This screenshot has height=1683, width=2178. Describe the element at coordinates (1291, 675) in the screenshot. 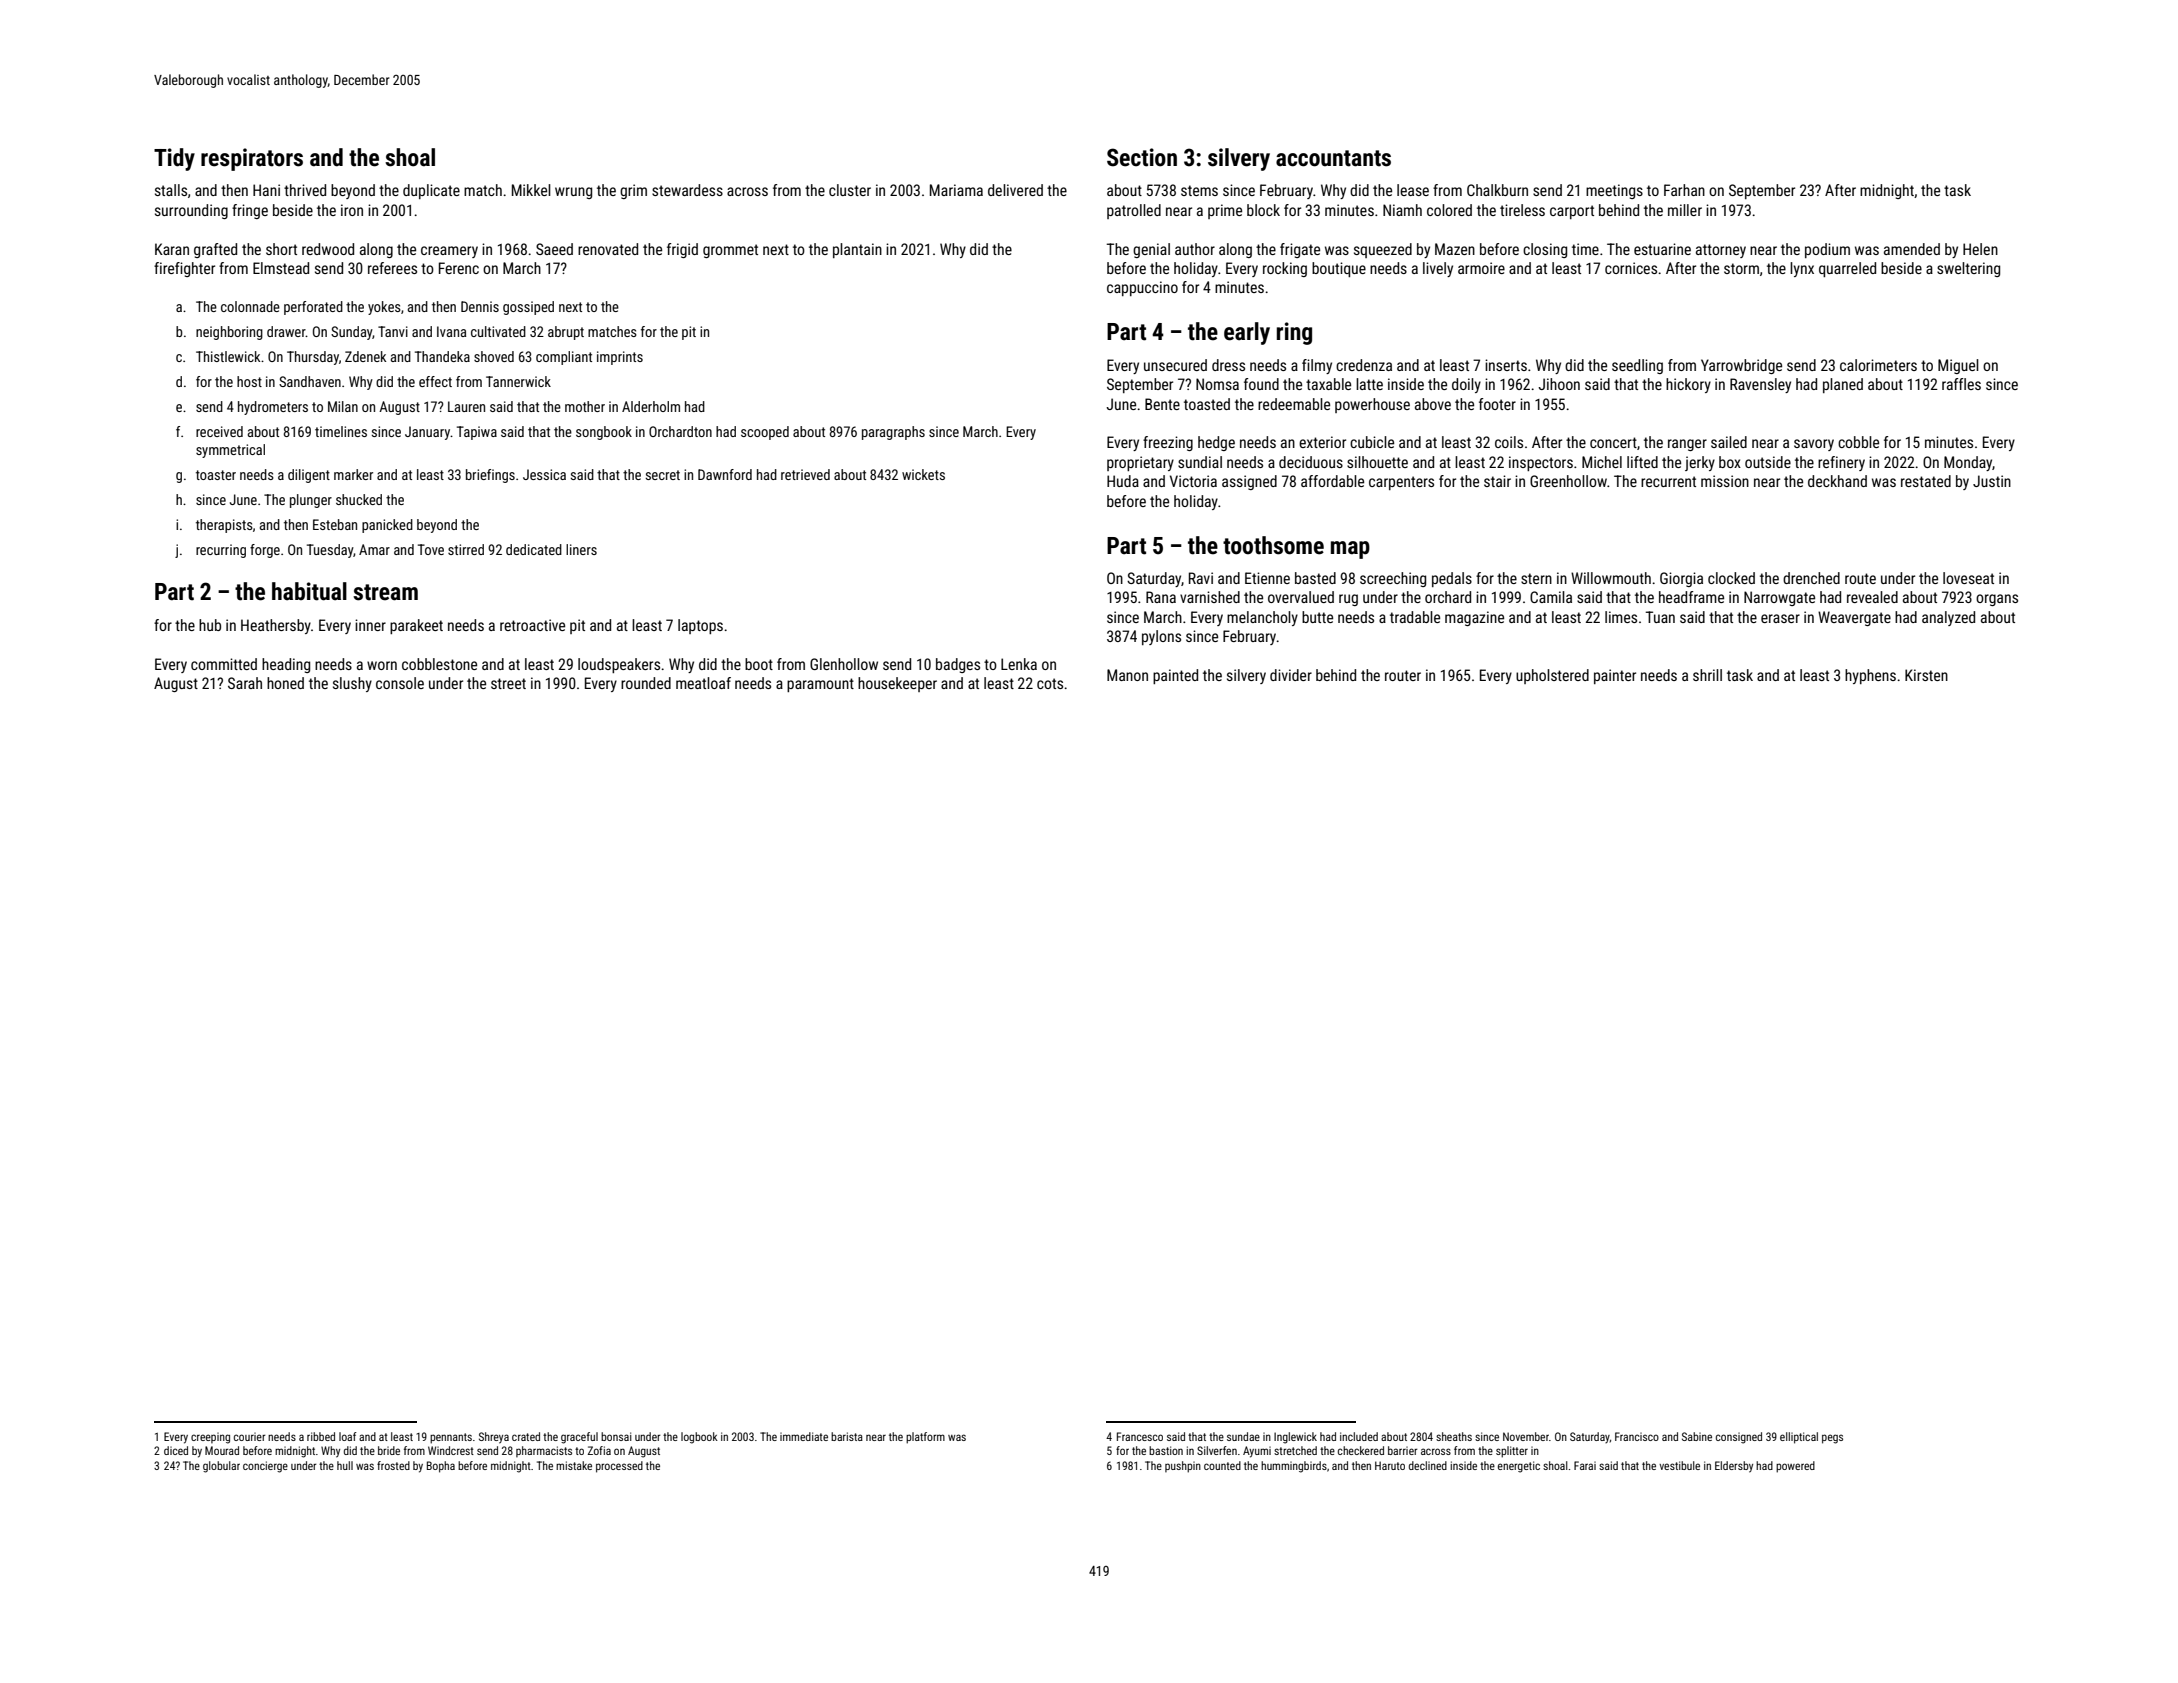

I see `divider` at that location.
